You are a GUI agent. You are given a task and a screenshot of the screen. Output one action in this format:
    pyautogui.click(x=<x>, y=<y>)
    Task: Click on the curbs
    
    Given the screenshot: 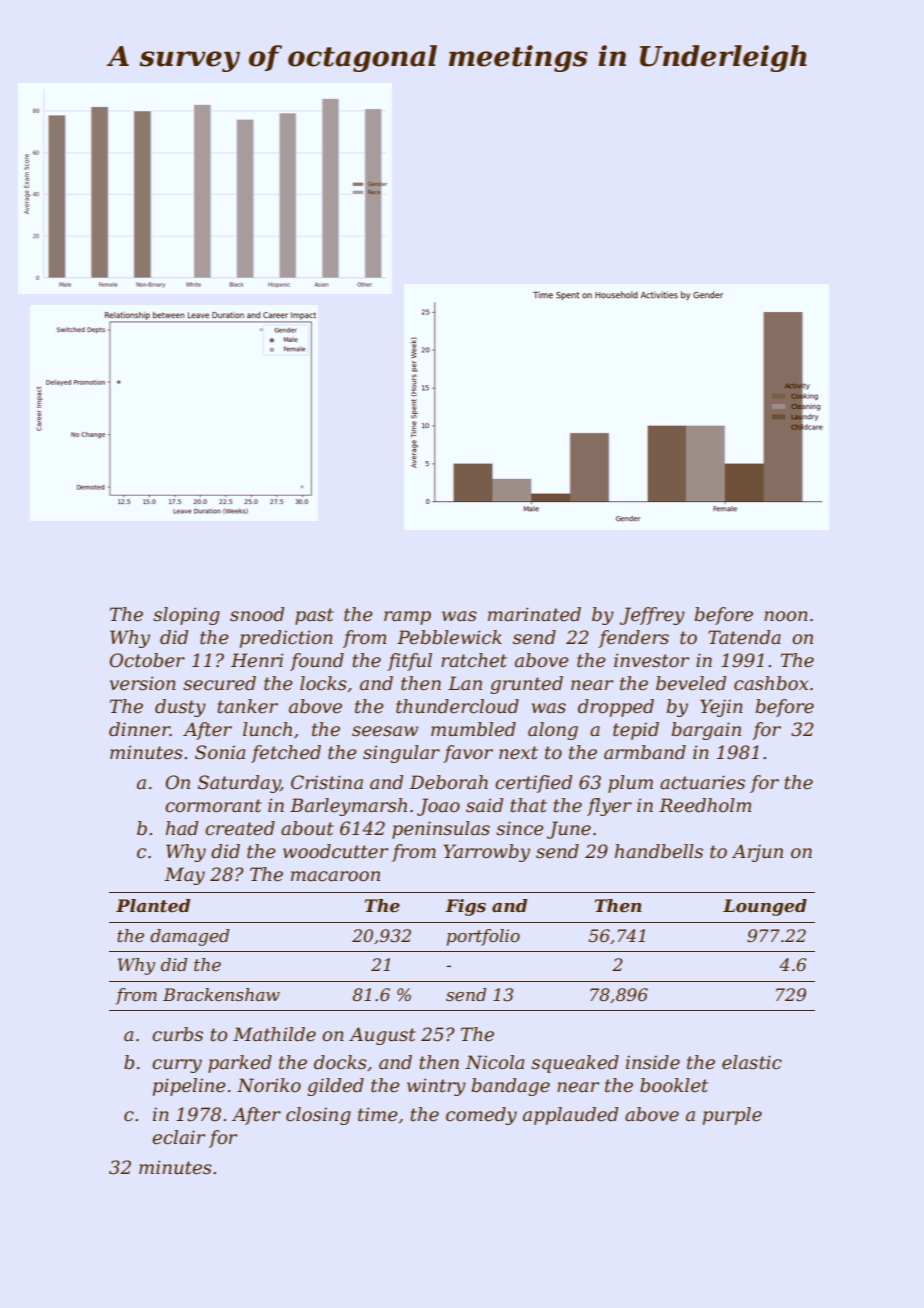 What is the action you would take?
    pyautogui.click(x=177, y=1034)
